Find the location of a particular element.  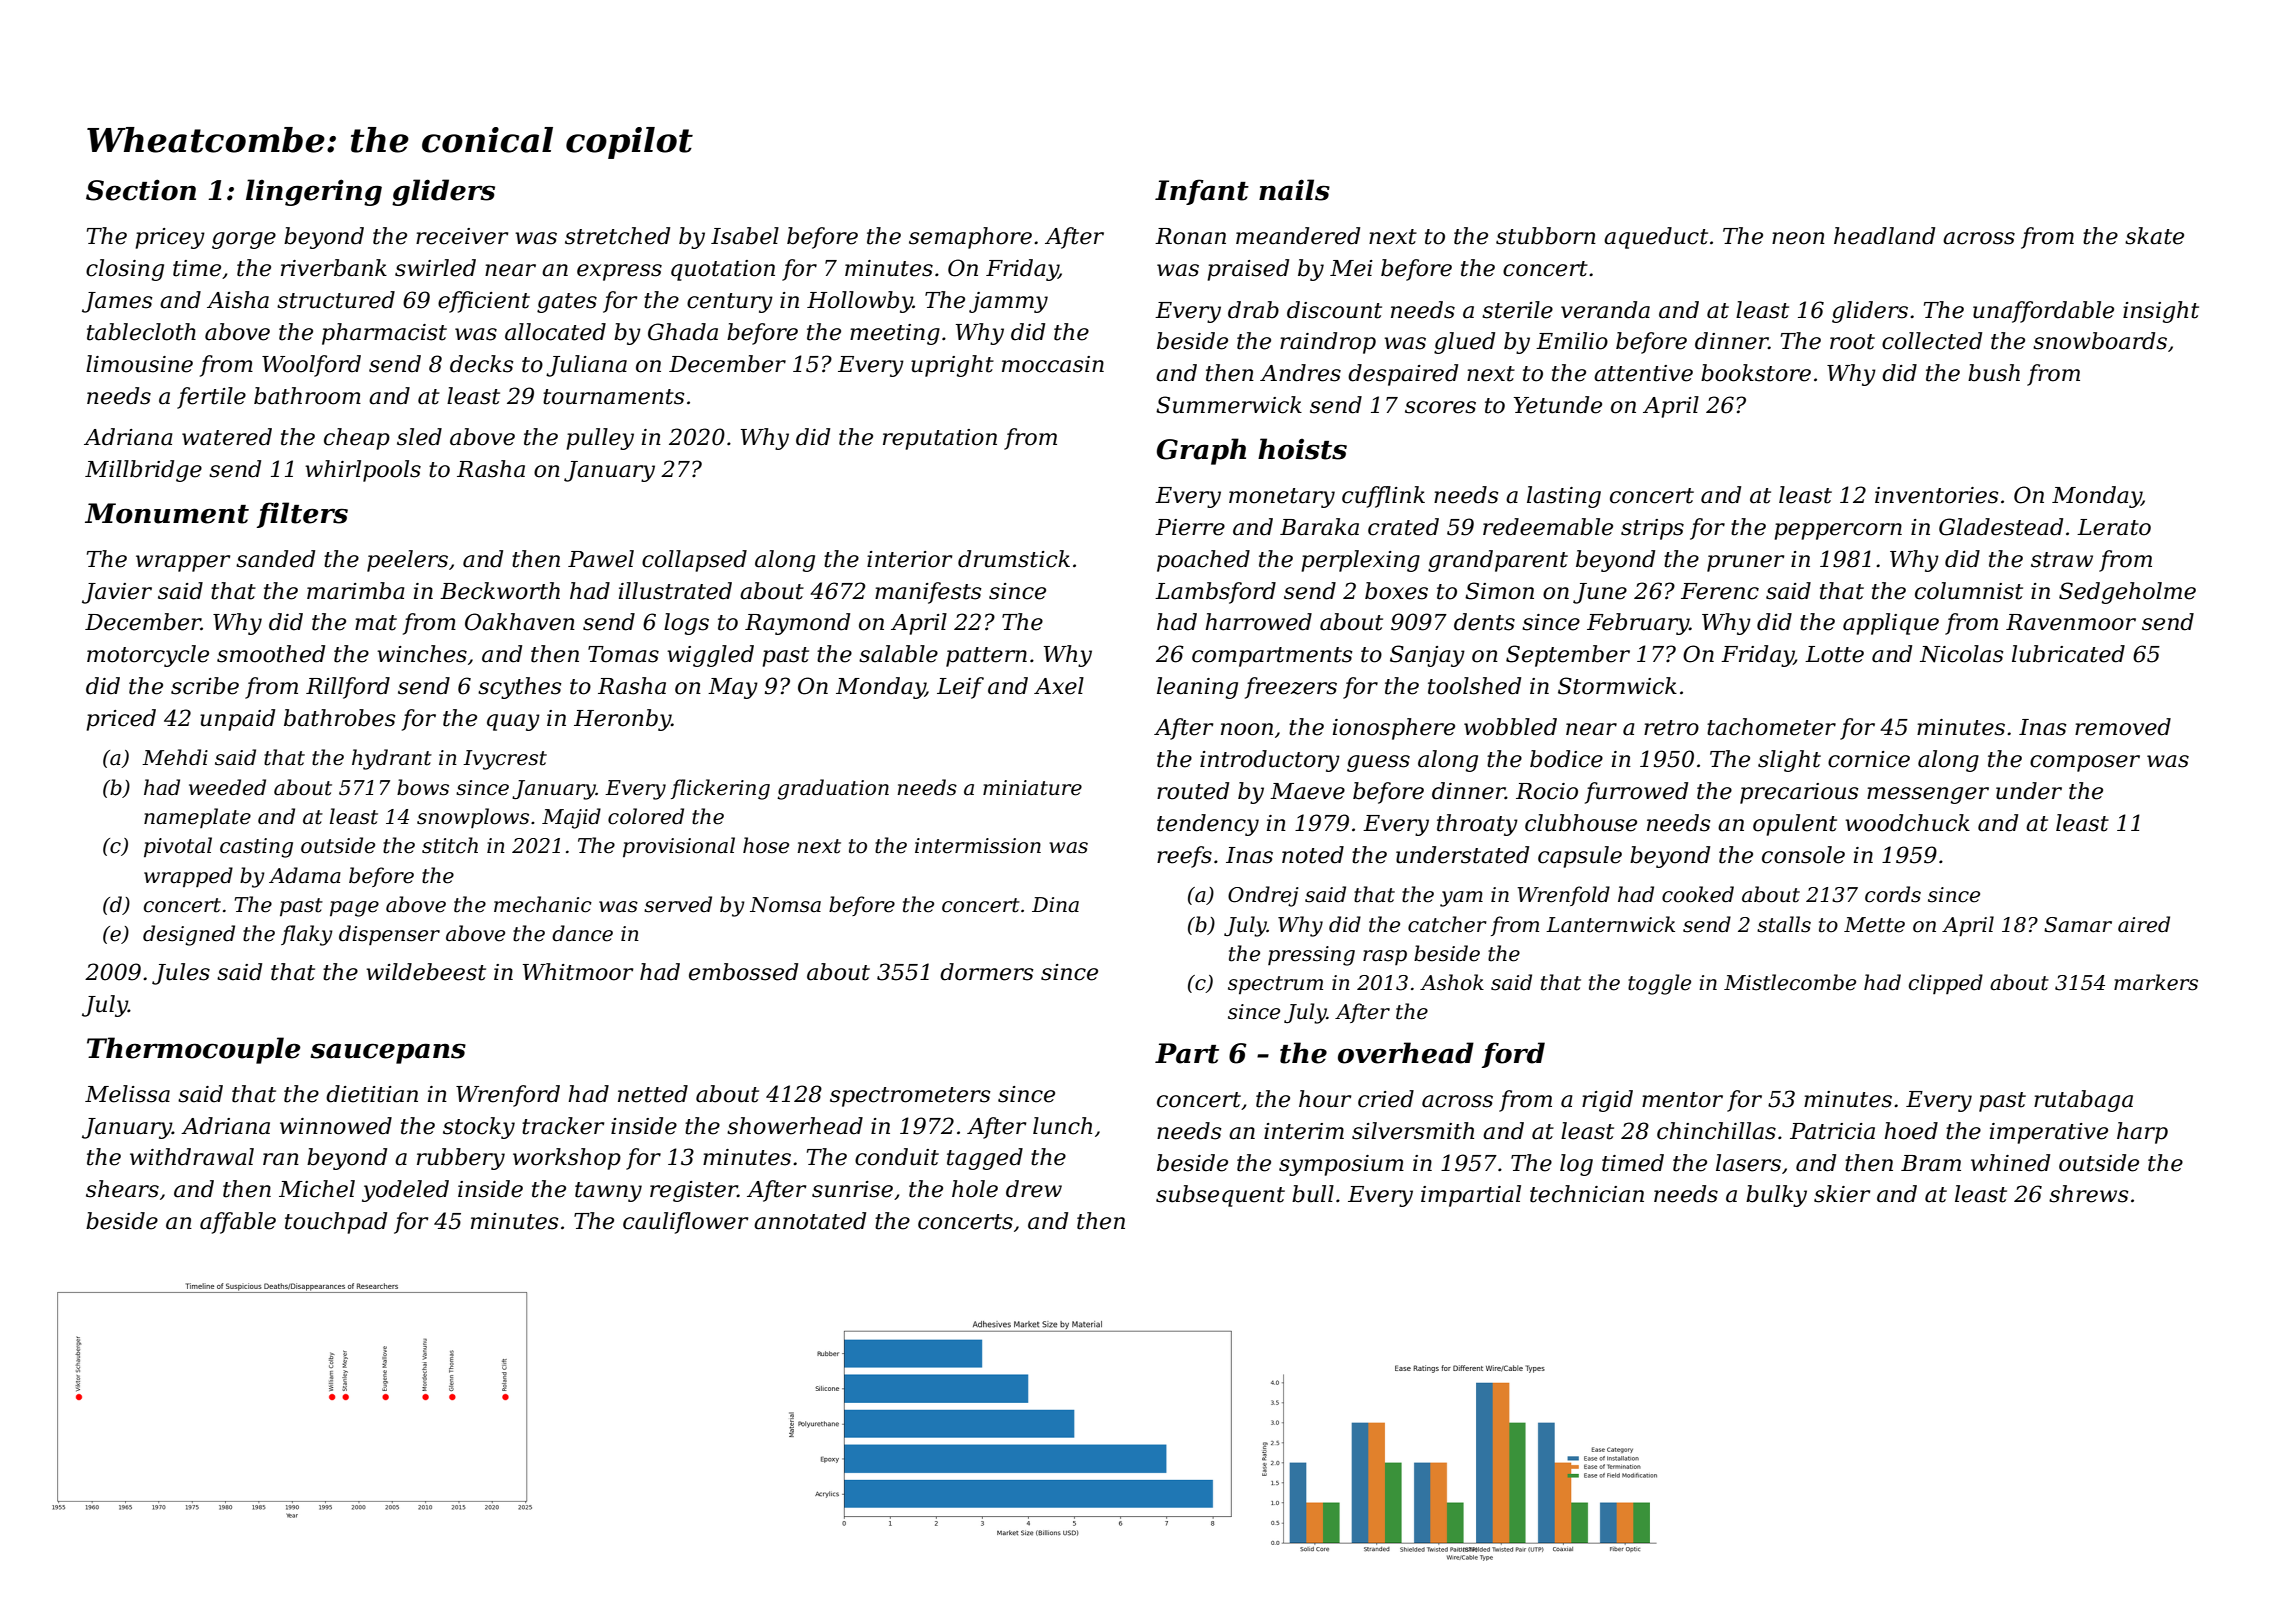

Infant is located at coordinates (1202, 192).
